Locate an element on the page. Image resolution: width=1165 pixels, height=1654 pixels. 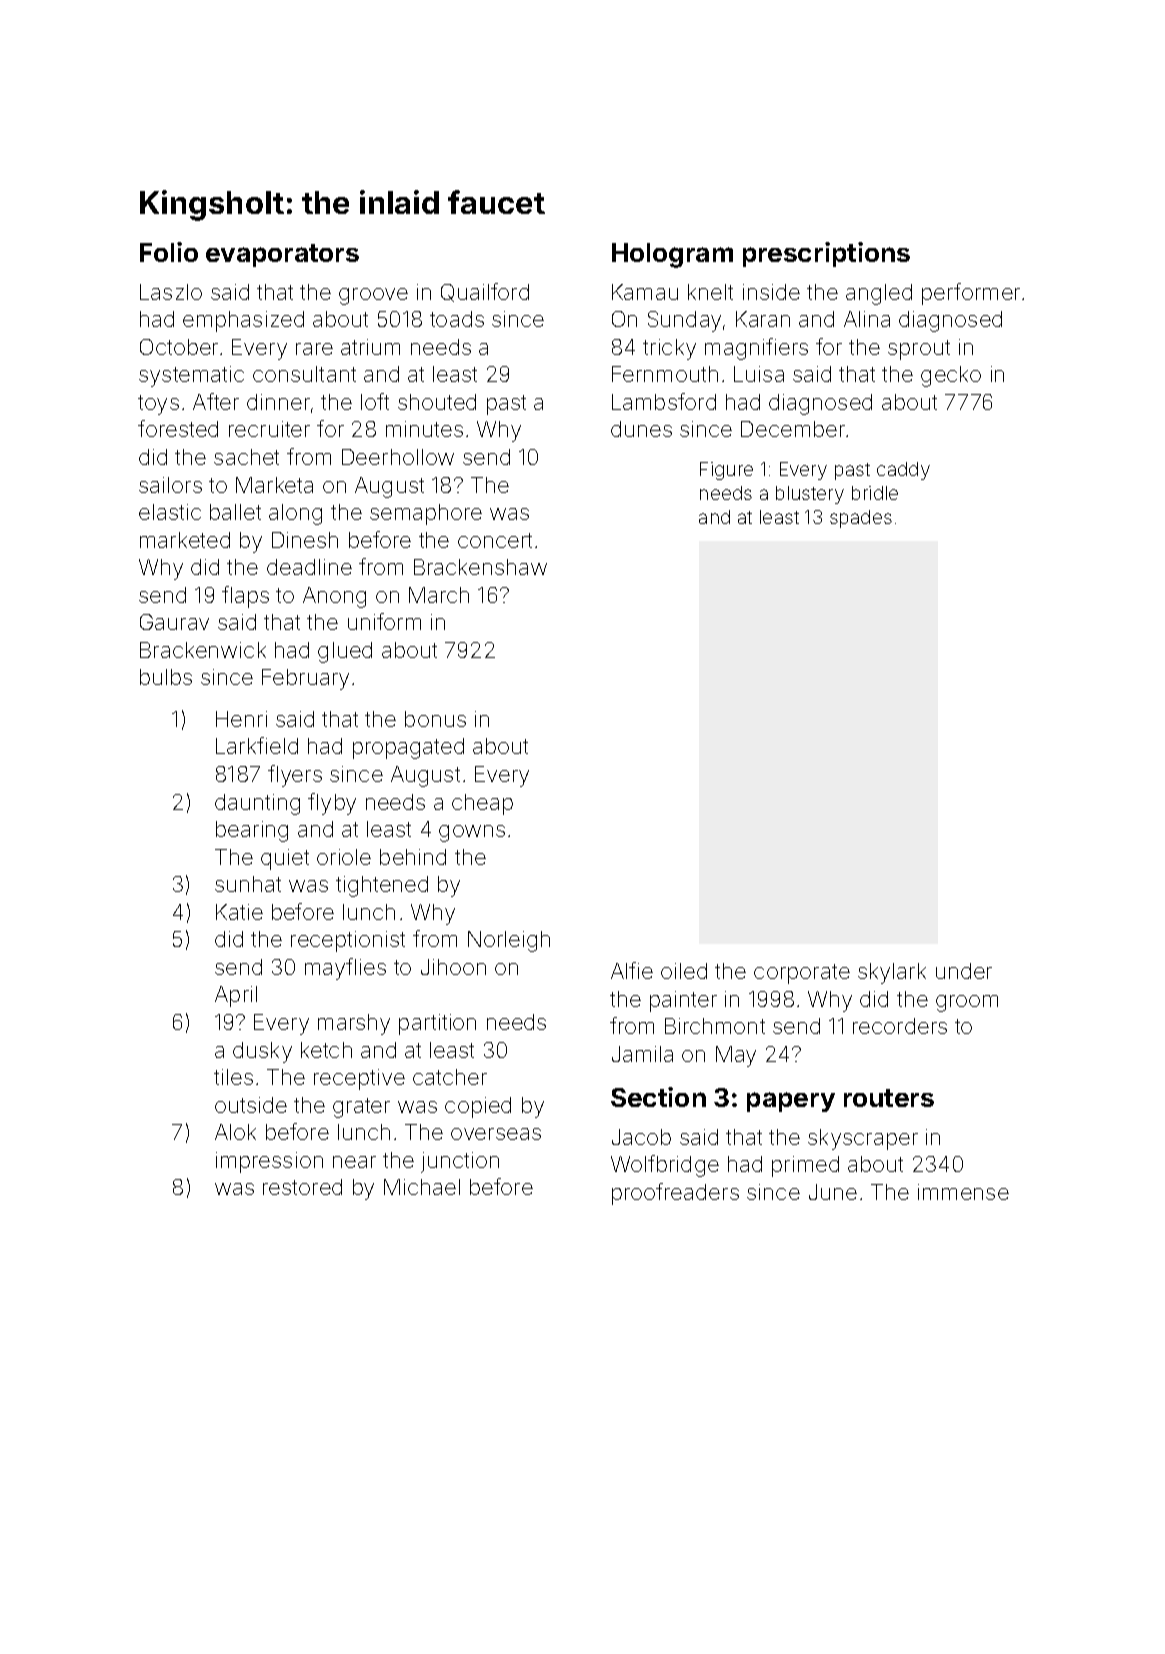
Gaurav is located at coordinates (174, 622).
